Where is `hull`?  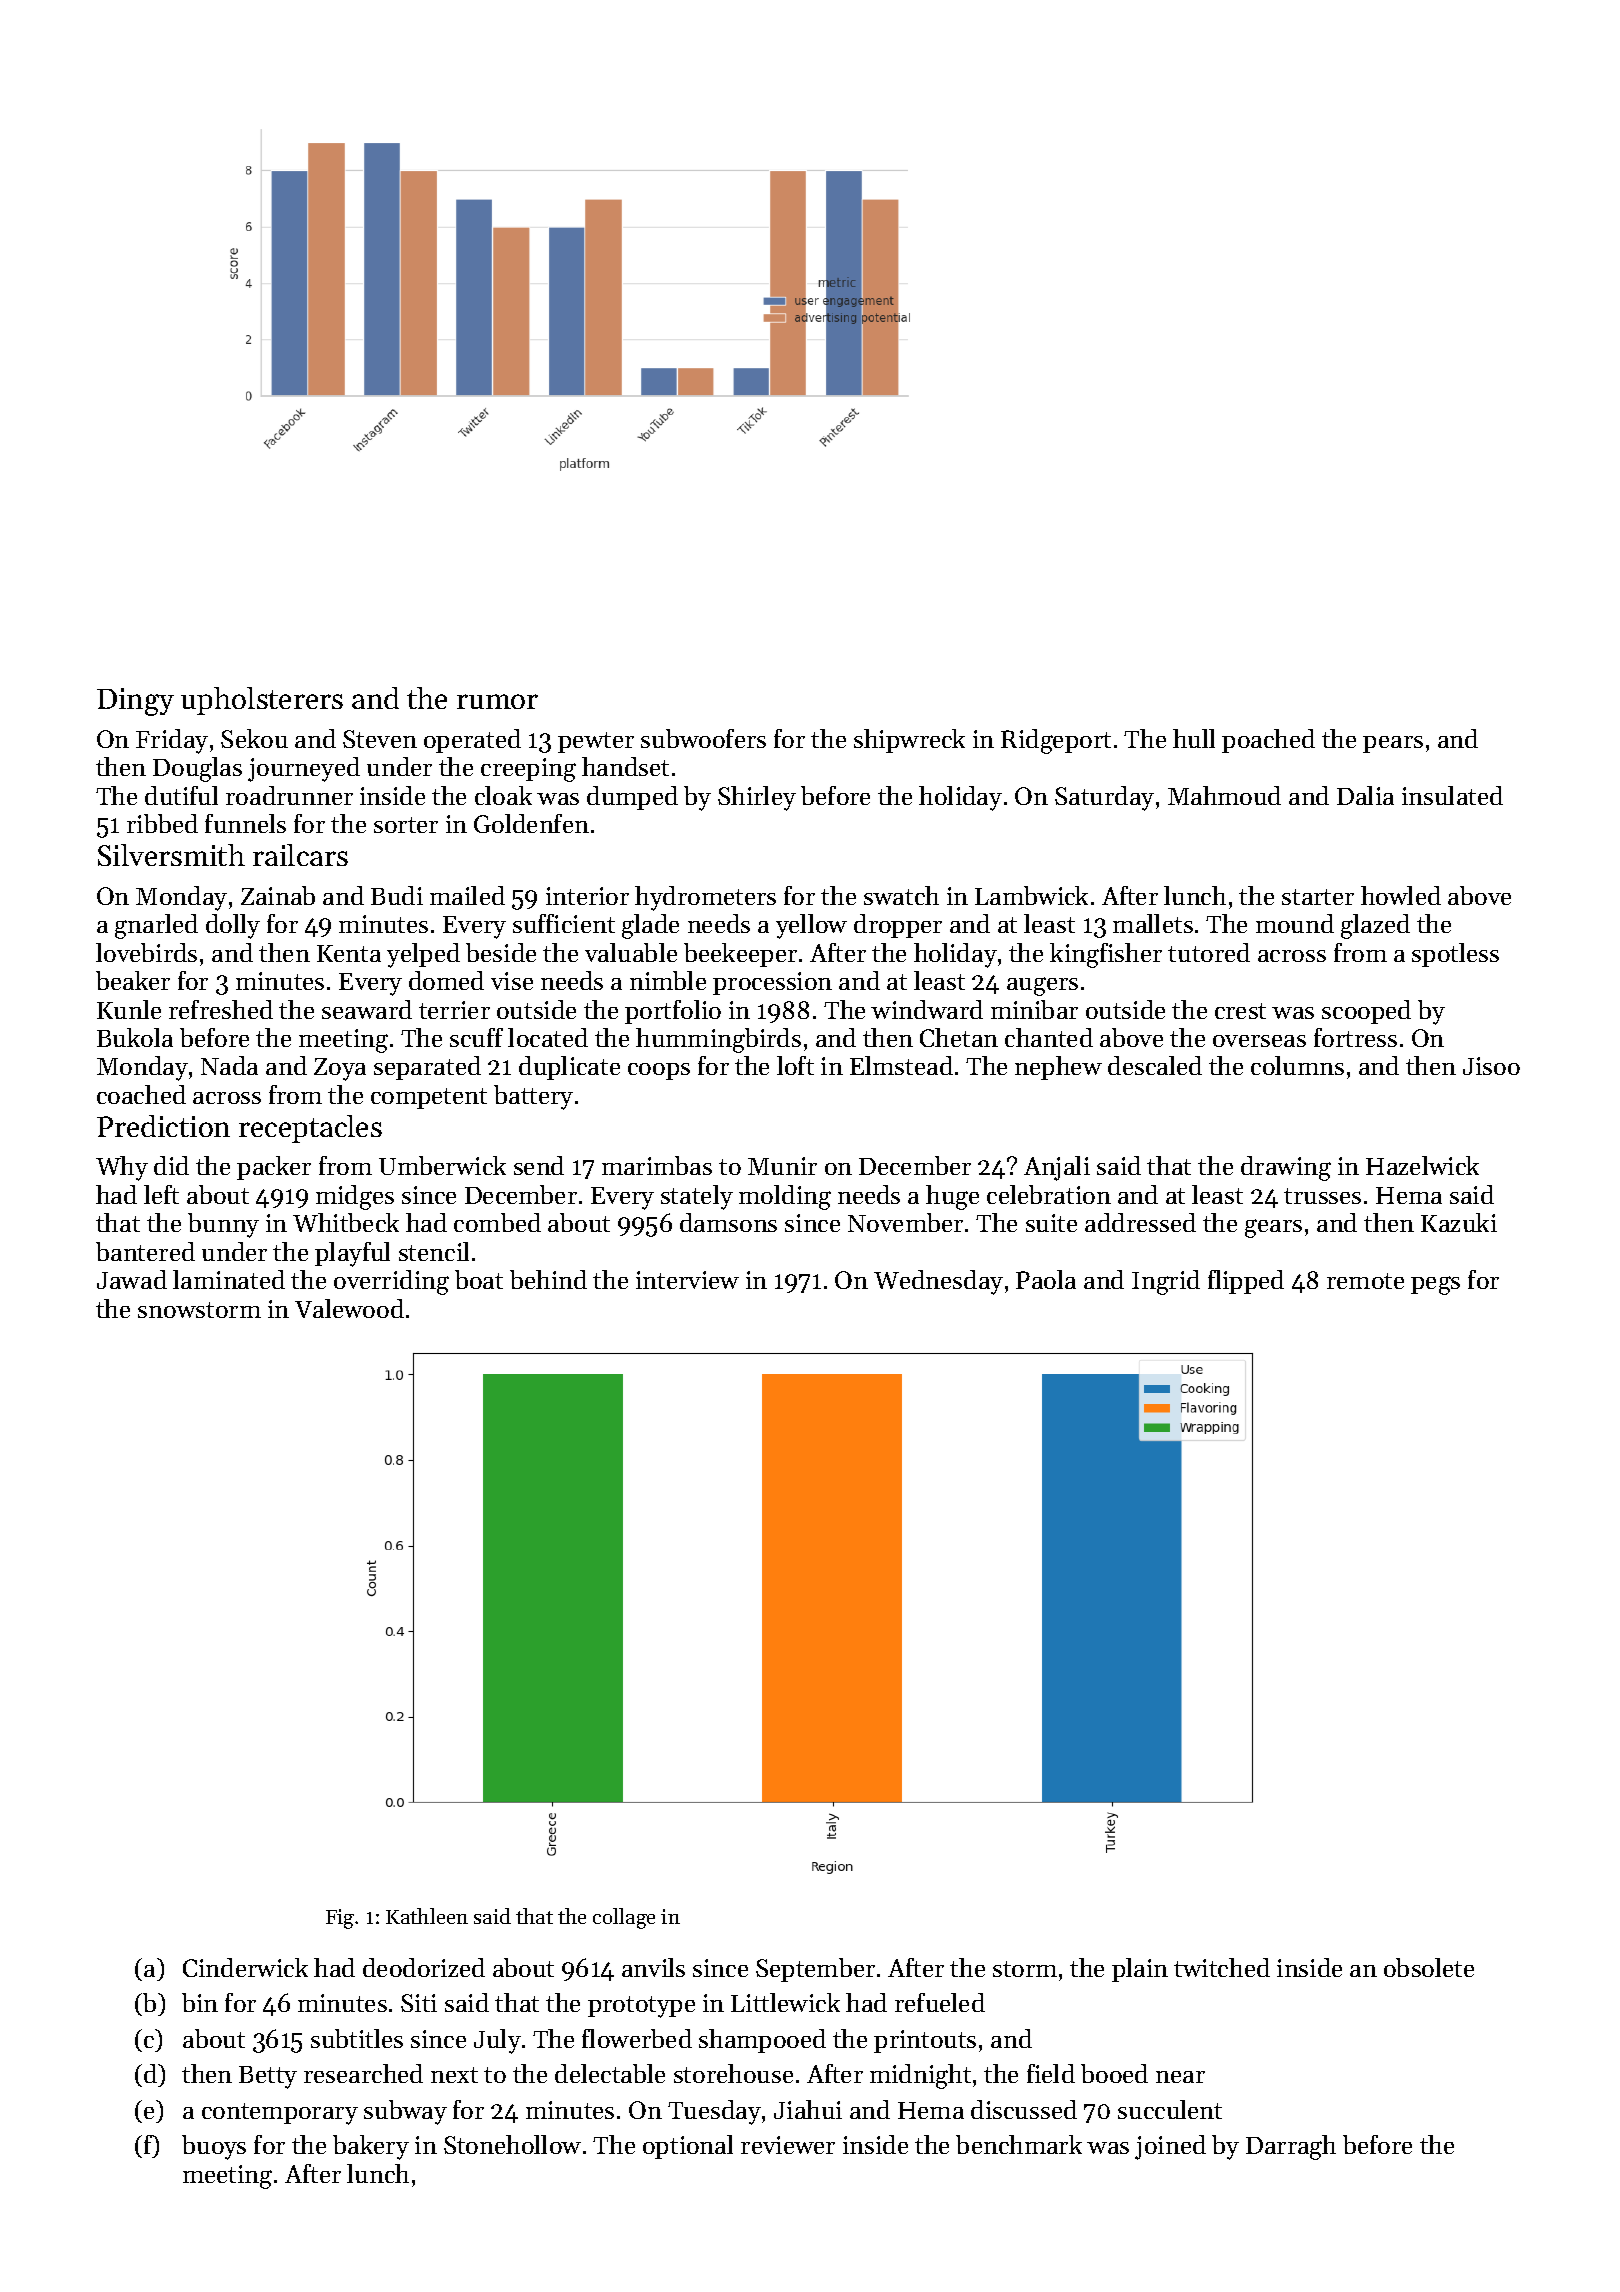
hull is located at coordinates (1194, 738).
